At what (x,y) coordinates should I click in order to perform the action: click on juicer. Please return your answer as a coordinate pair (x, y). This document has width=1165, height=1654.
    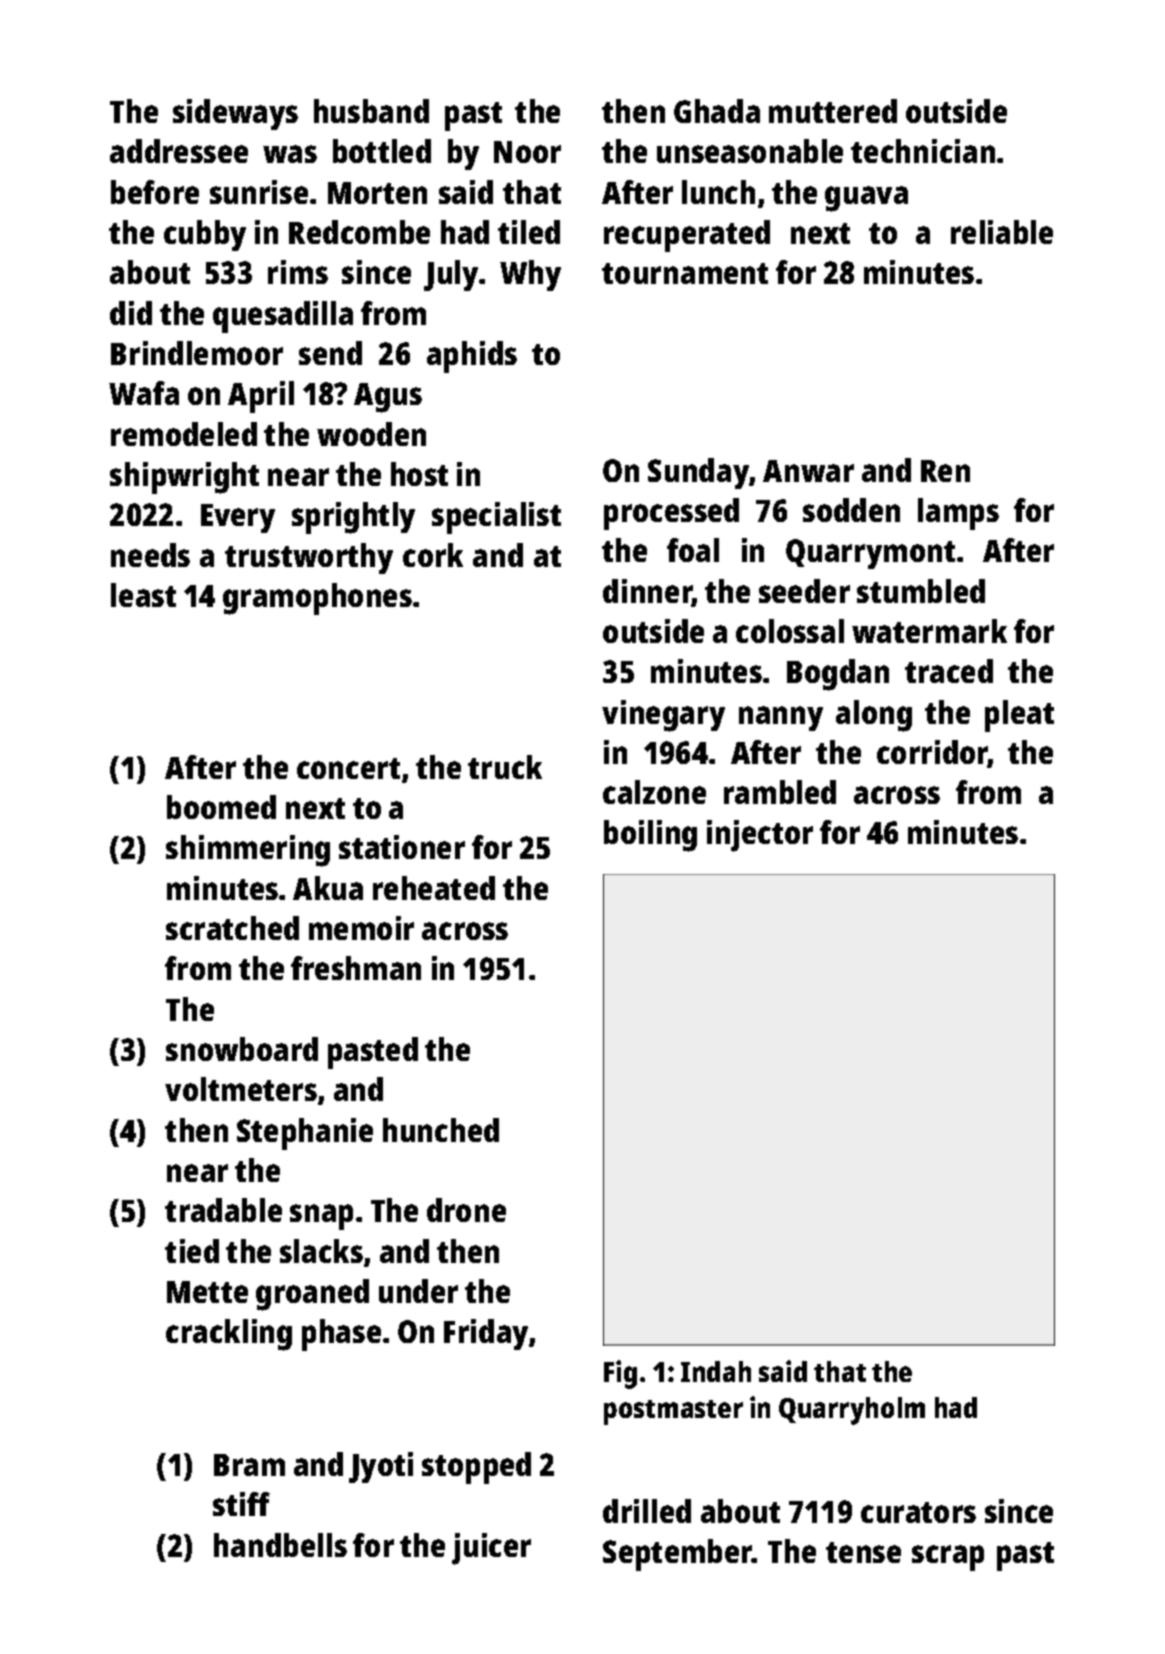
    Looking at the image, I should click on (491, 1549).
